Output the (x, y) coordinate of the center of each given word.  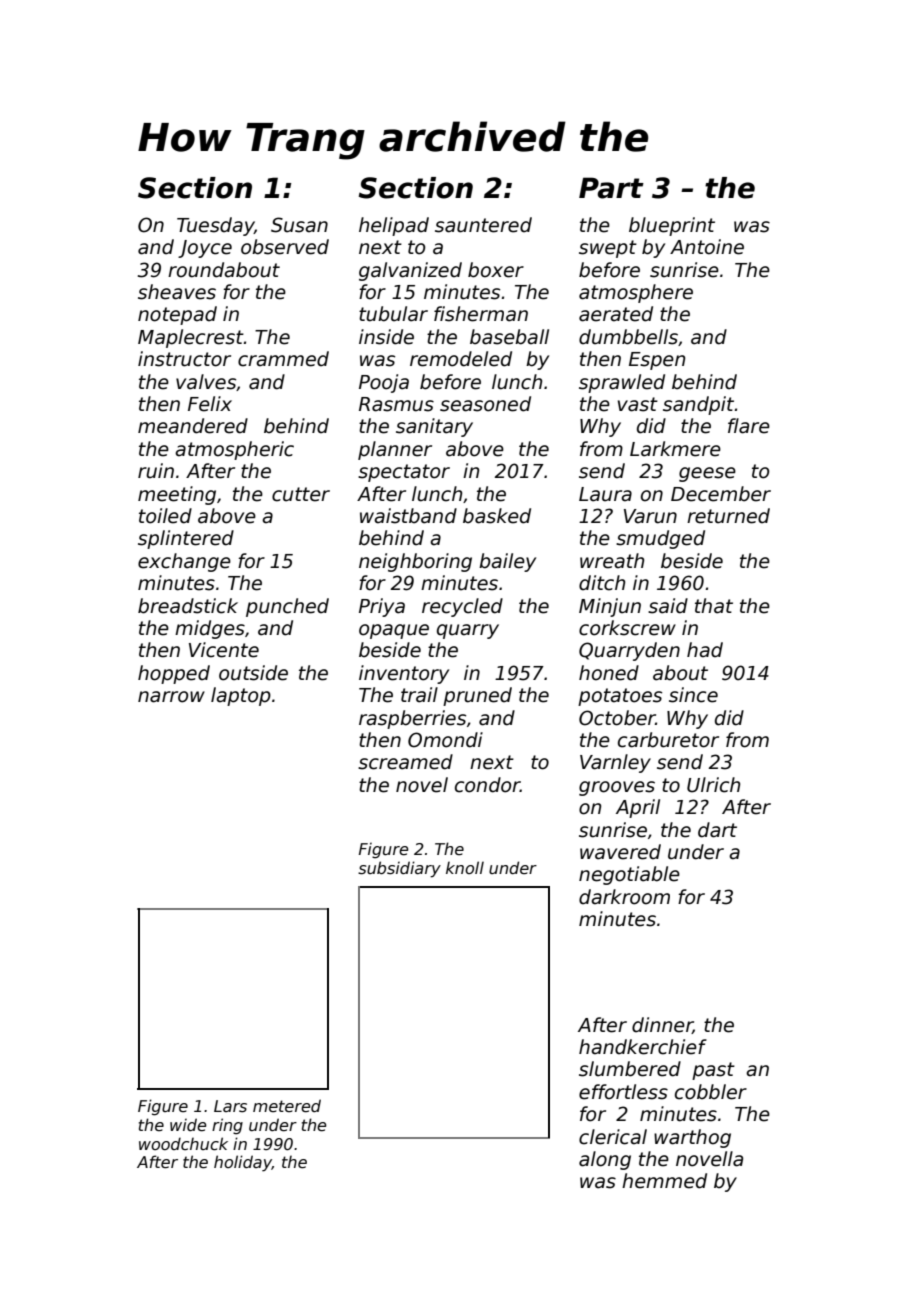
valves (206, 382)
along (605, 1160)
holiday (243, 1163)
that (714, 606)
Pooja (384, 383)
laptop (241, 696)
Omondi (445, 740)
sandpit (698, 405)
